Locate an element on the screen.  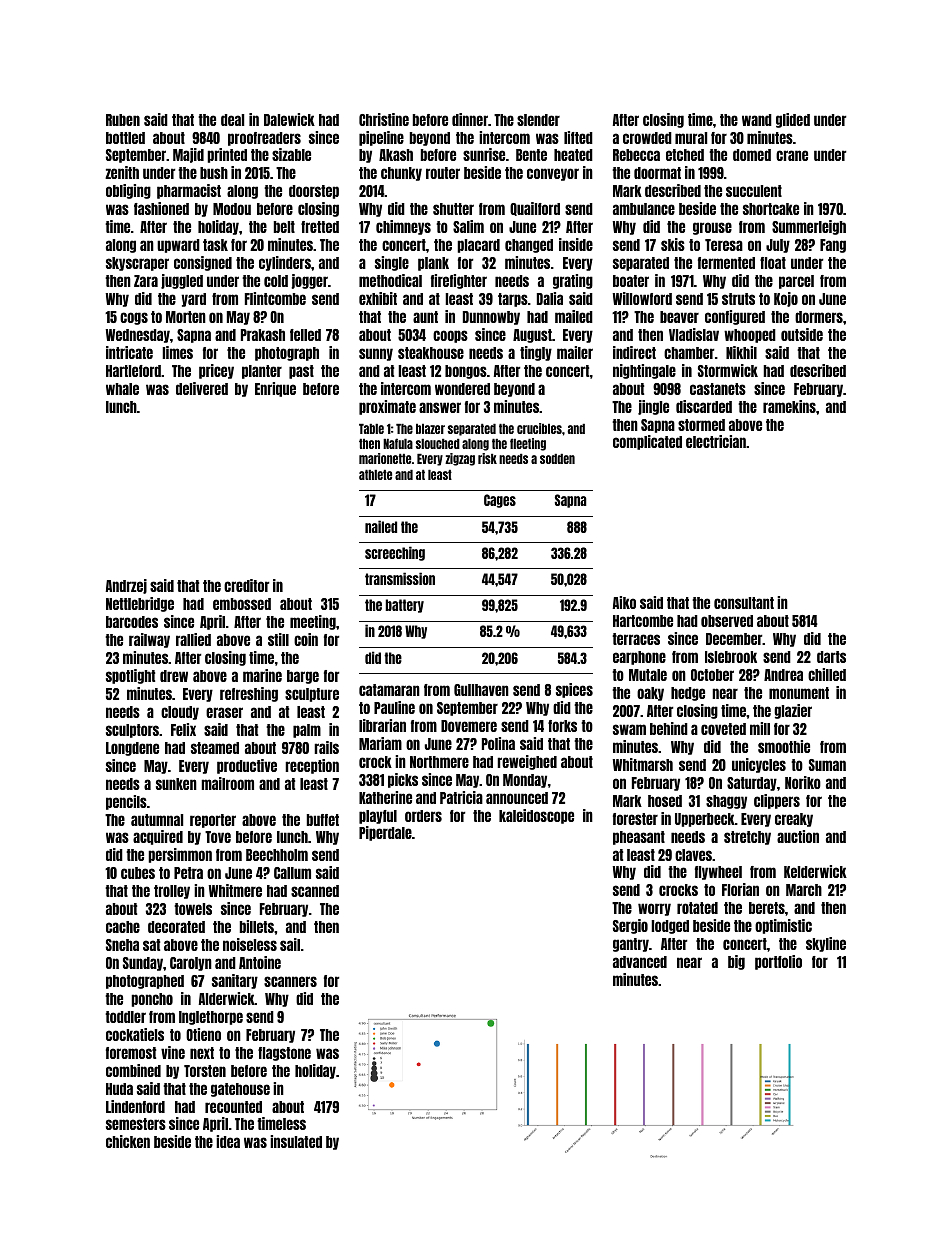
Katherine is located at coordinates (385, 797).
